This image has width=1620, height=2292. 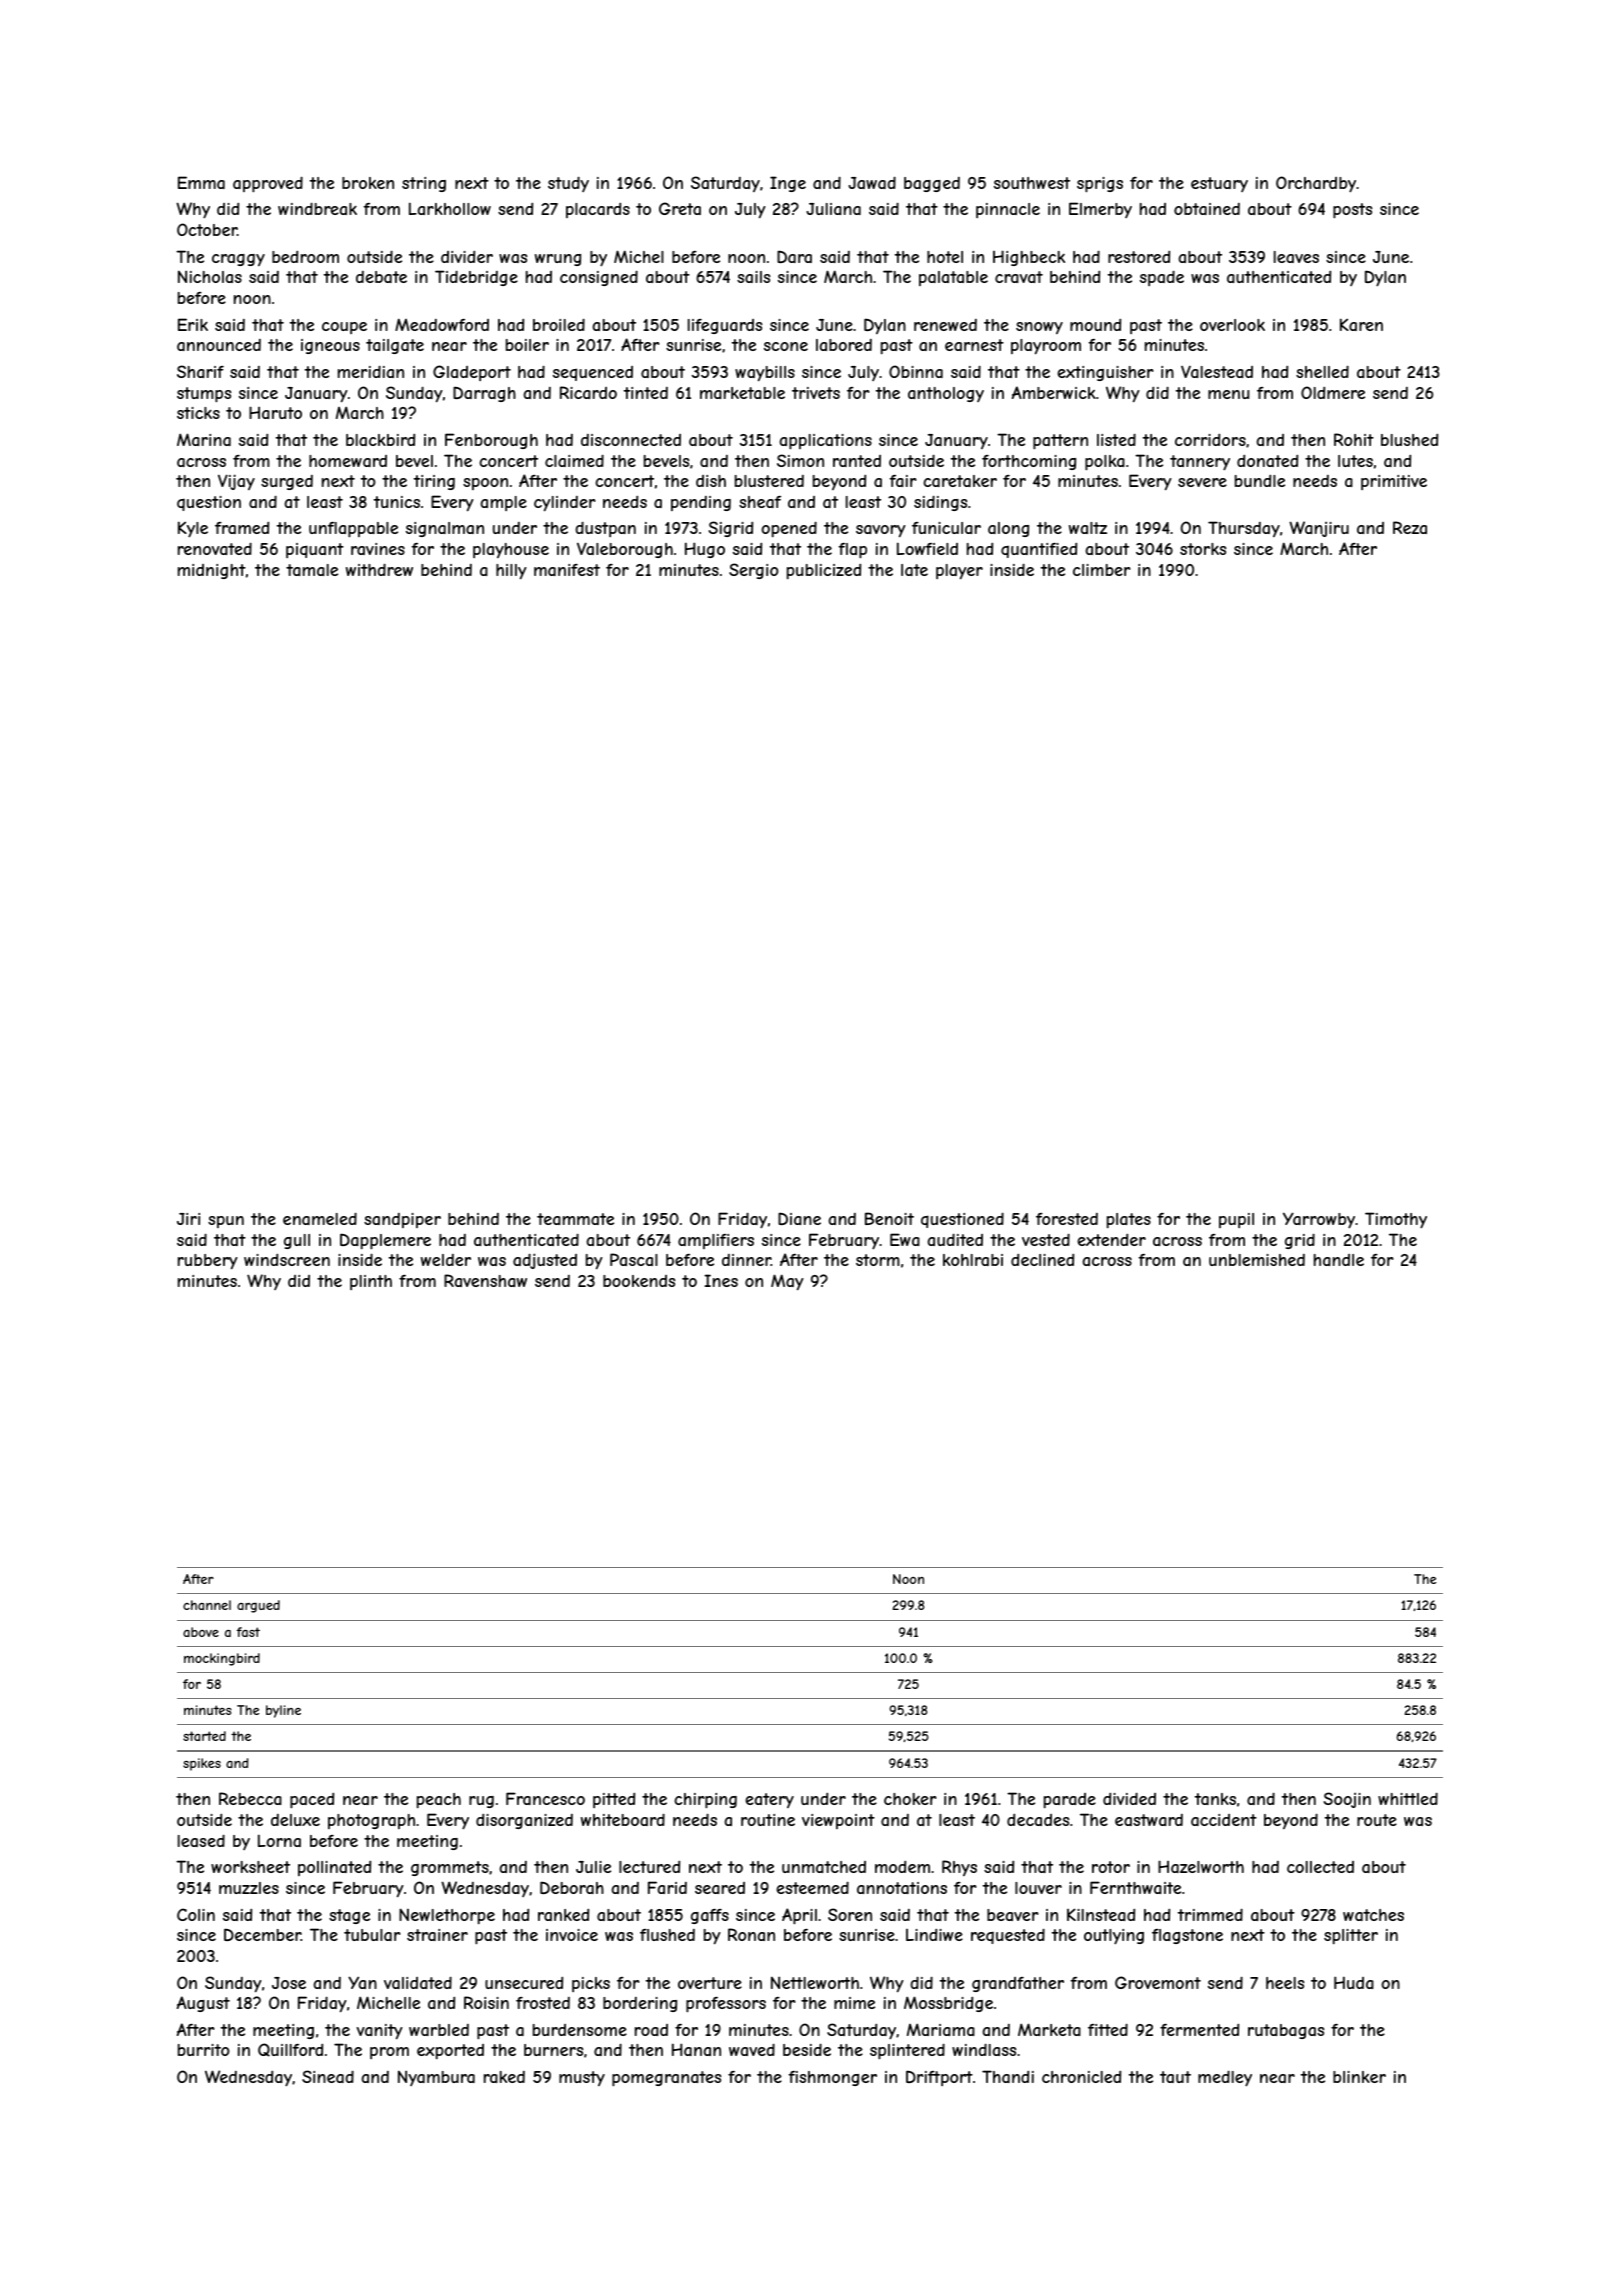 I want to click on storks, so click(x=1203, y=549).
